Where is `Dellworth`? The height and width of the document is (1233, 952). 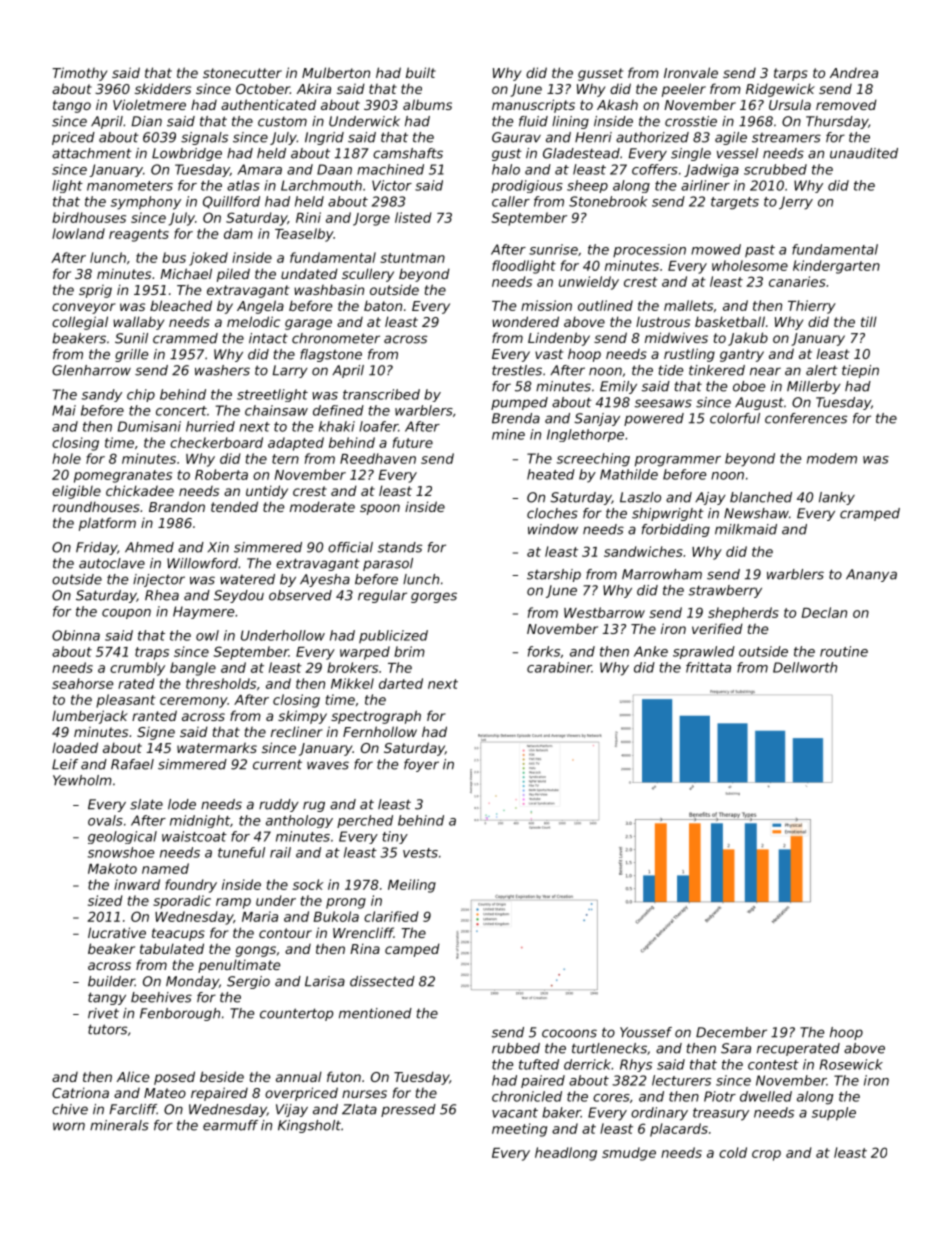 Dellworth is located at coordinates (805, 667).
